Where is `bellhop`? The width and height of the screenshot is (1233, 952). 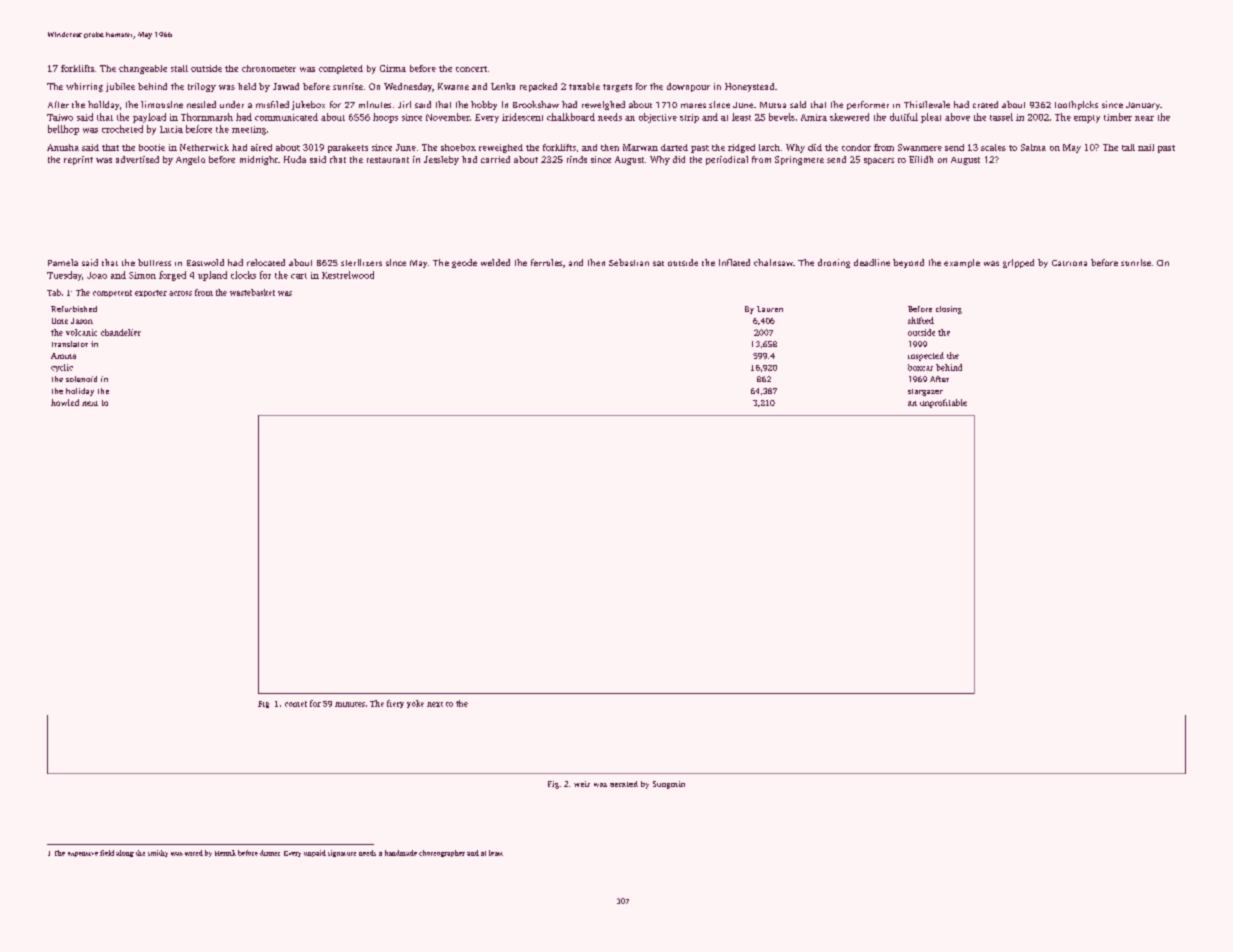
bellhop is located at coordinates (63, 130).
